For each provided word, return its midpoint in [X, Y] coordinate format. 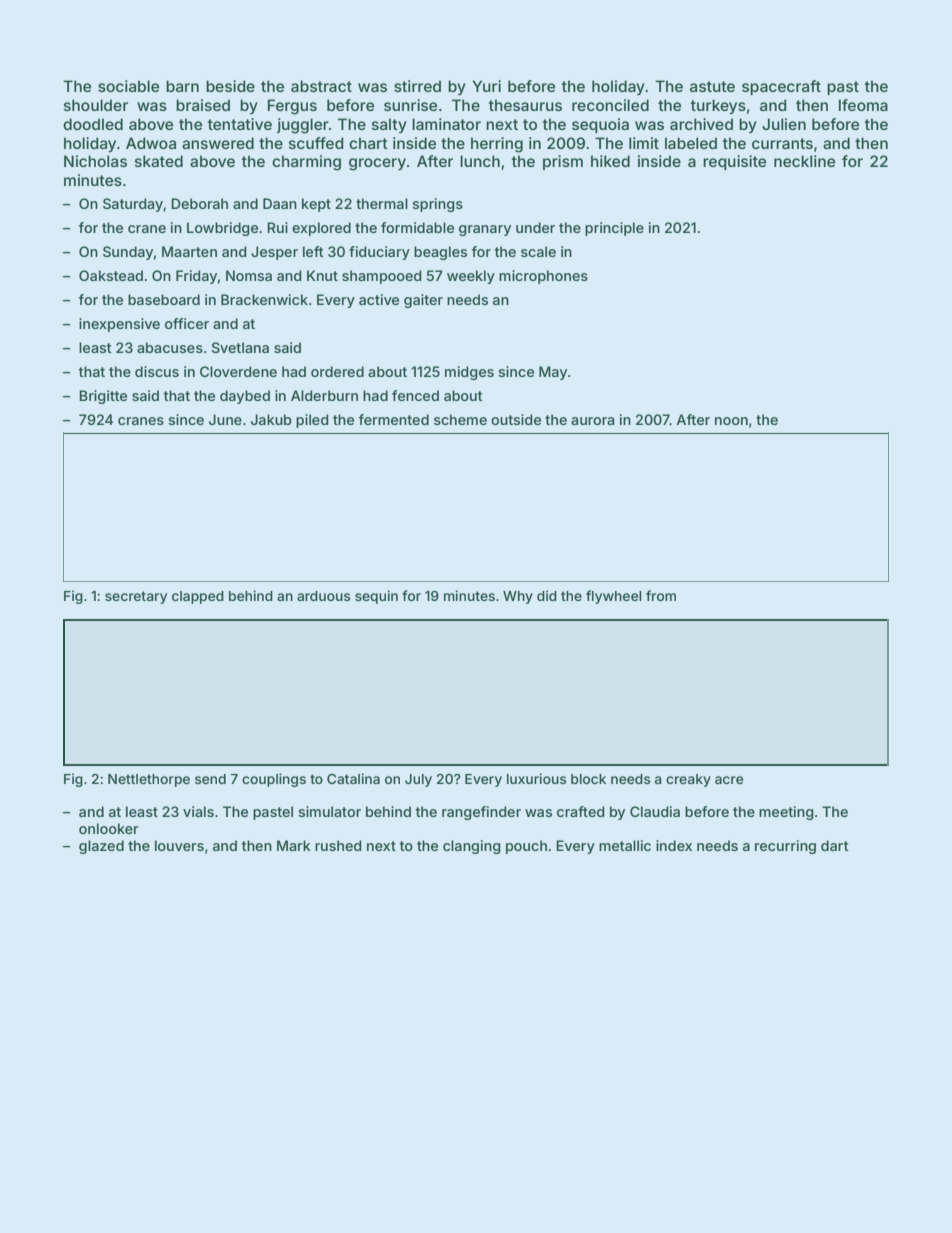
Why [518, 597]
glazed [101, 847]
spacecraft [781, 87]
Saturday [133, 205]
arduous [323, 596]
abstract [321, 86]
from [661, 595]
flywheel [614, 597]
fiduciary [379, 253]
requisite [734, 162]
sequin [376, 597]
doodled [93, 124]
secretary [136, 597]
